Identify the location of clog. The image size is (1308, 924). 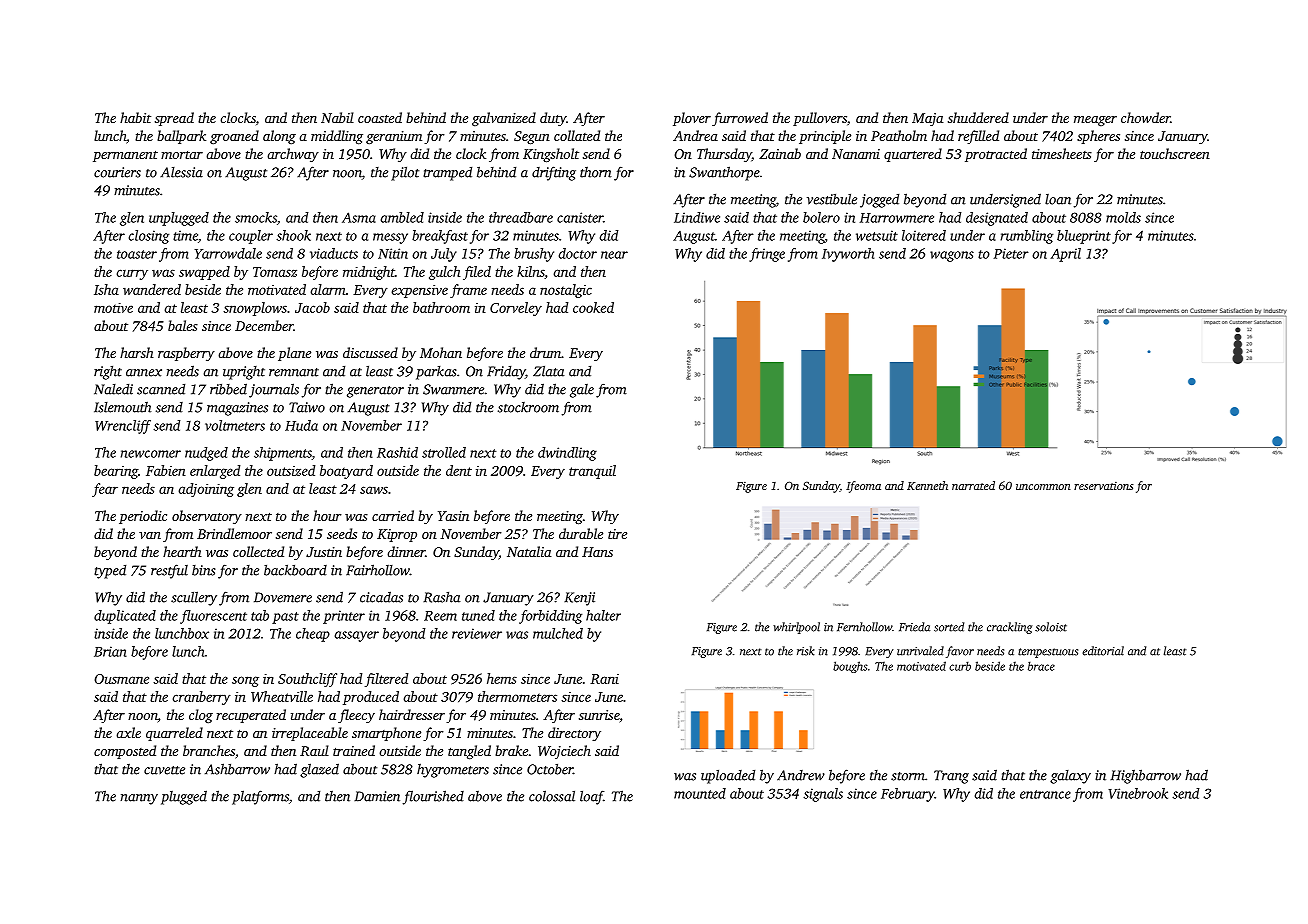
(201, 716).
